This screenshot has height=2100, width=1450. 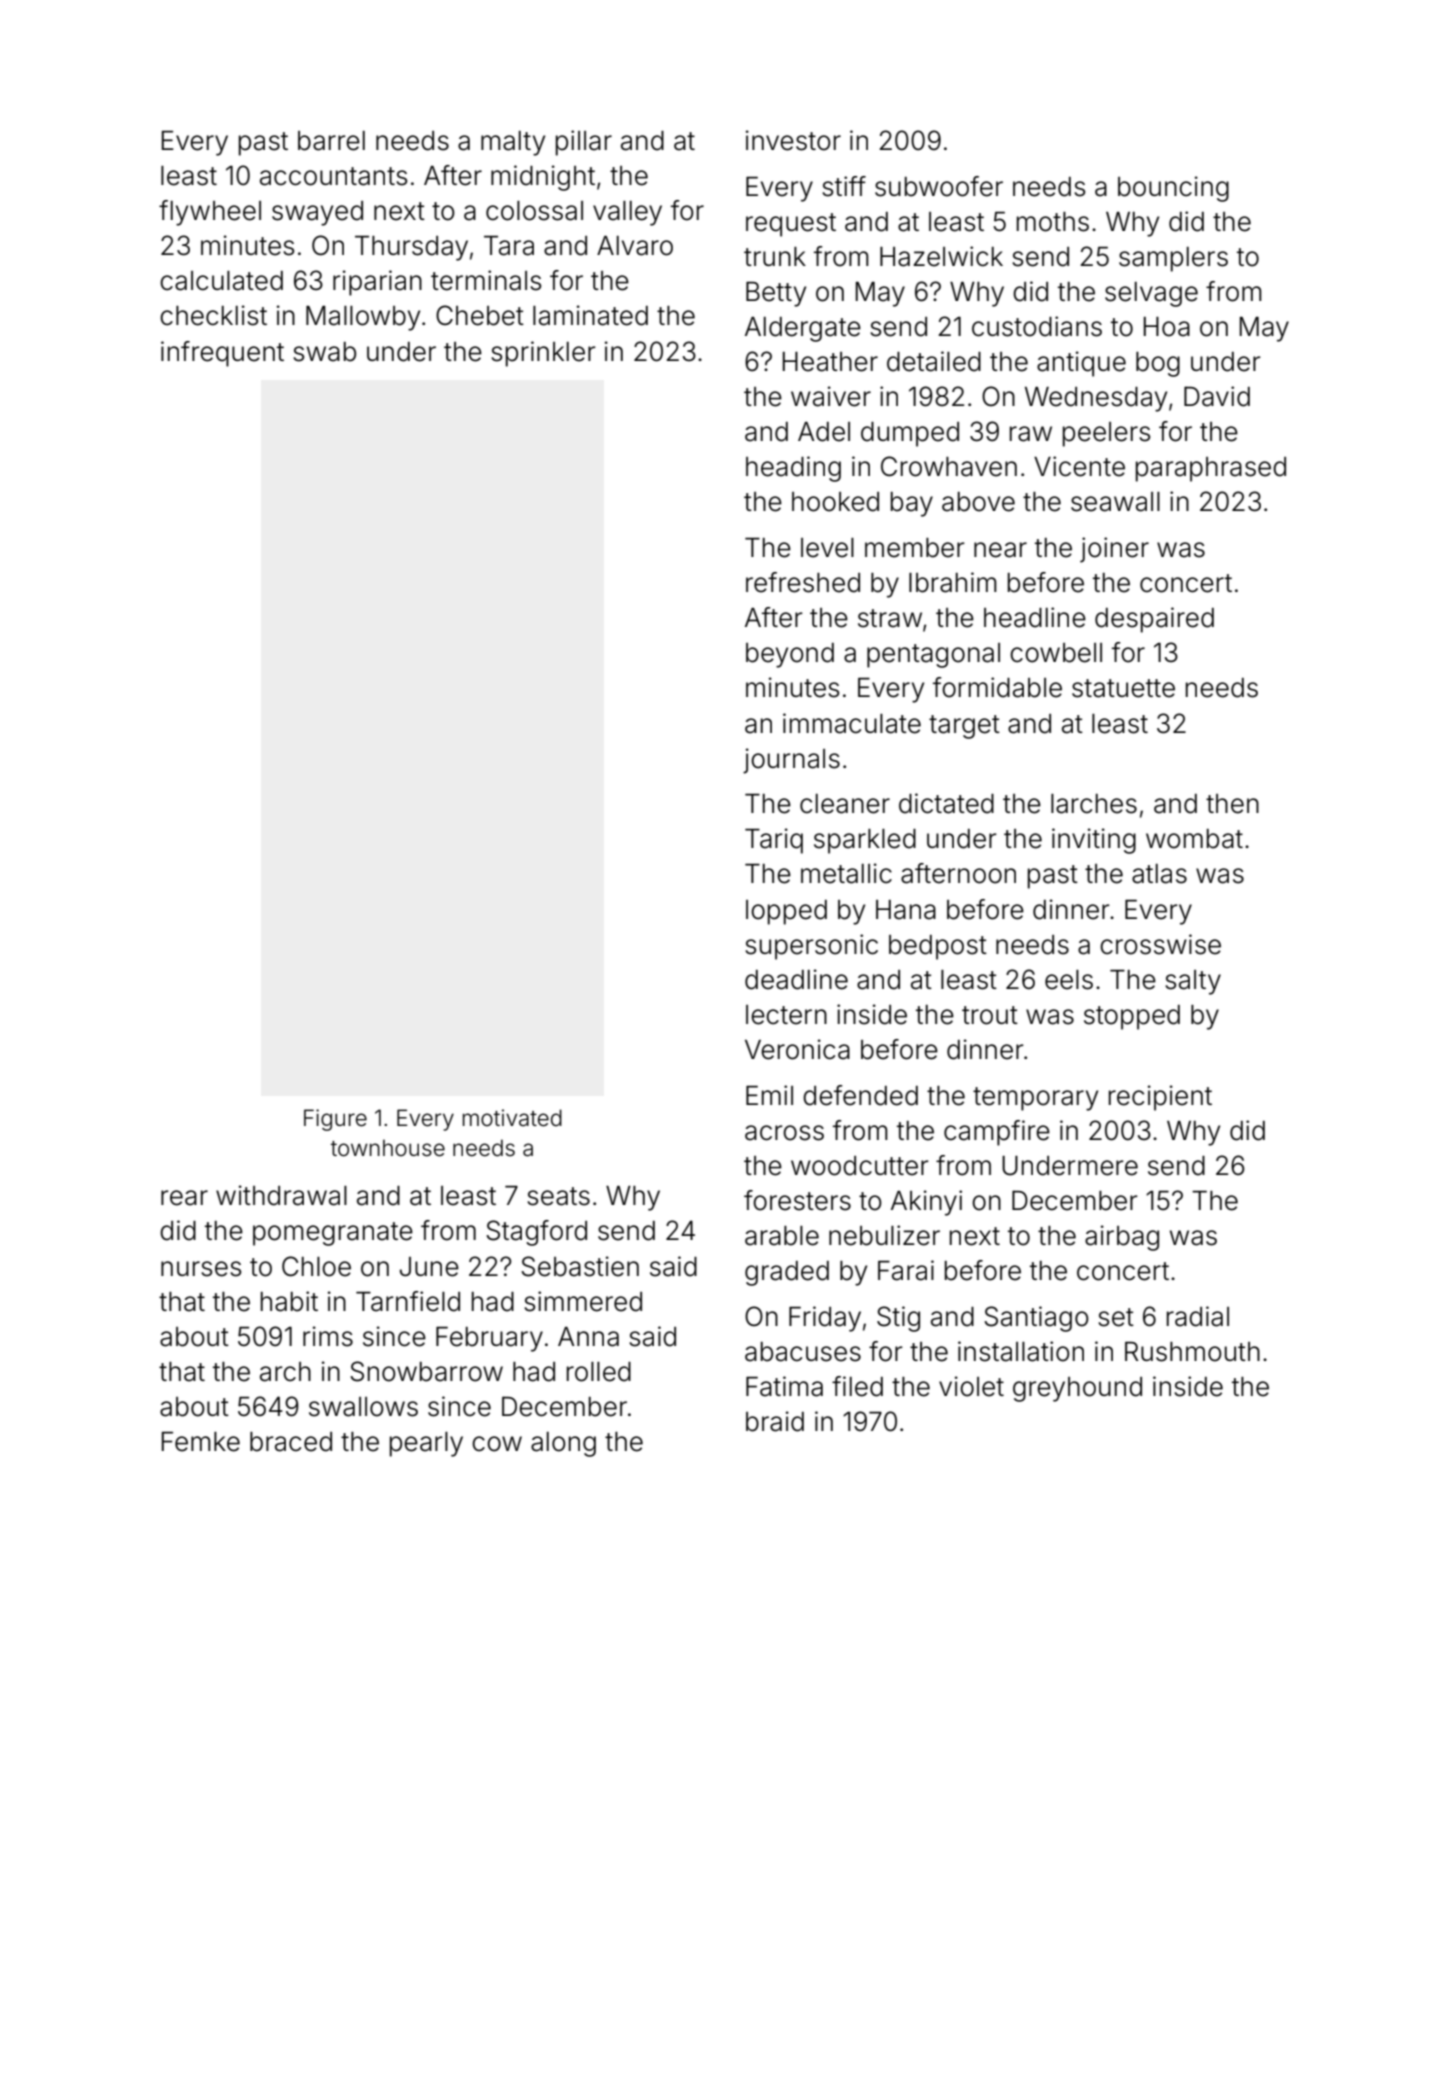 I want to click on motivated, so click(x=512, y=1118).
